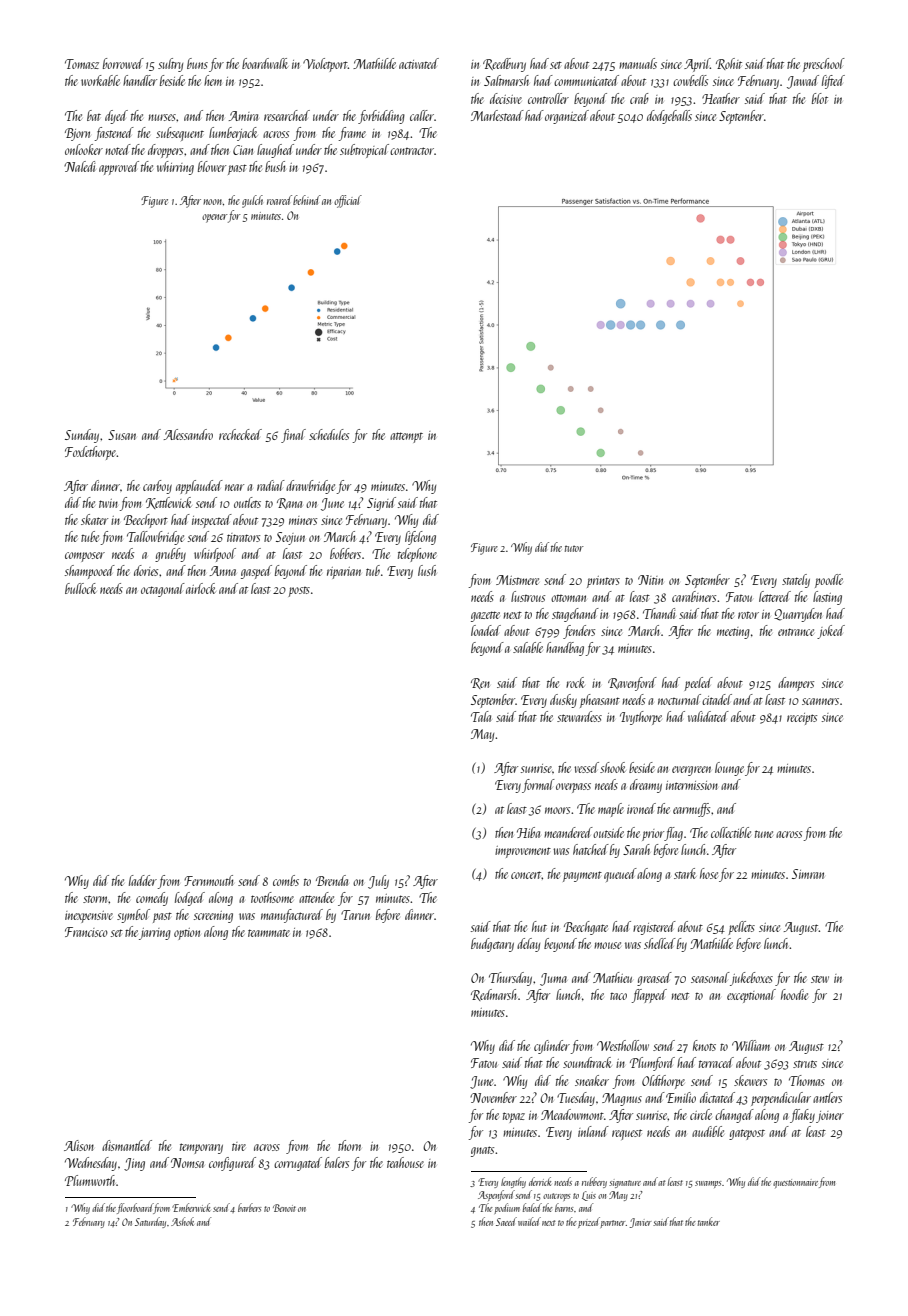 Image resolution: width=908 pixels, height=1316 pixels. I want to click on Violetport, so click(325, 65).
